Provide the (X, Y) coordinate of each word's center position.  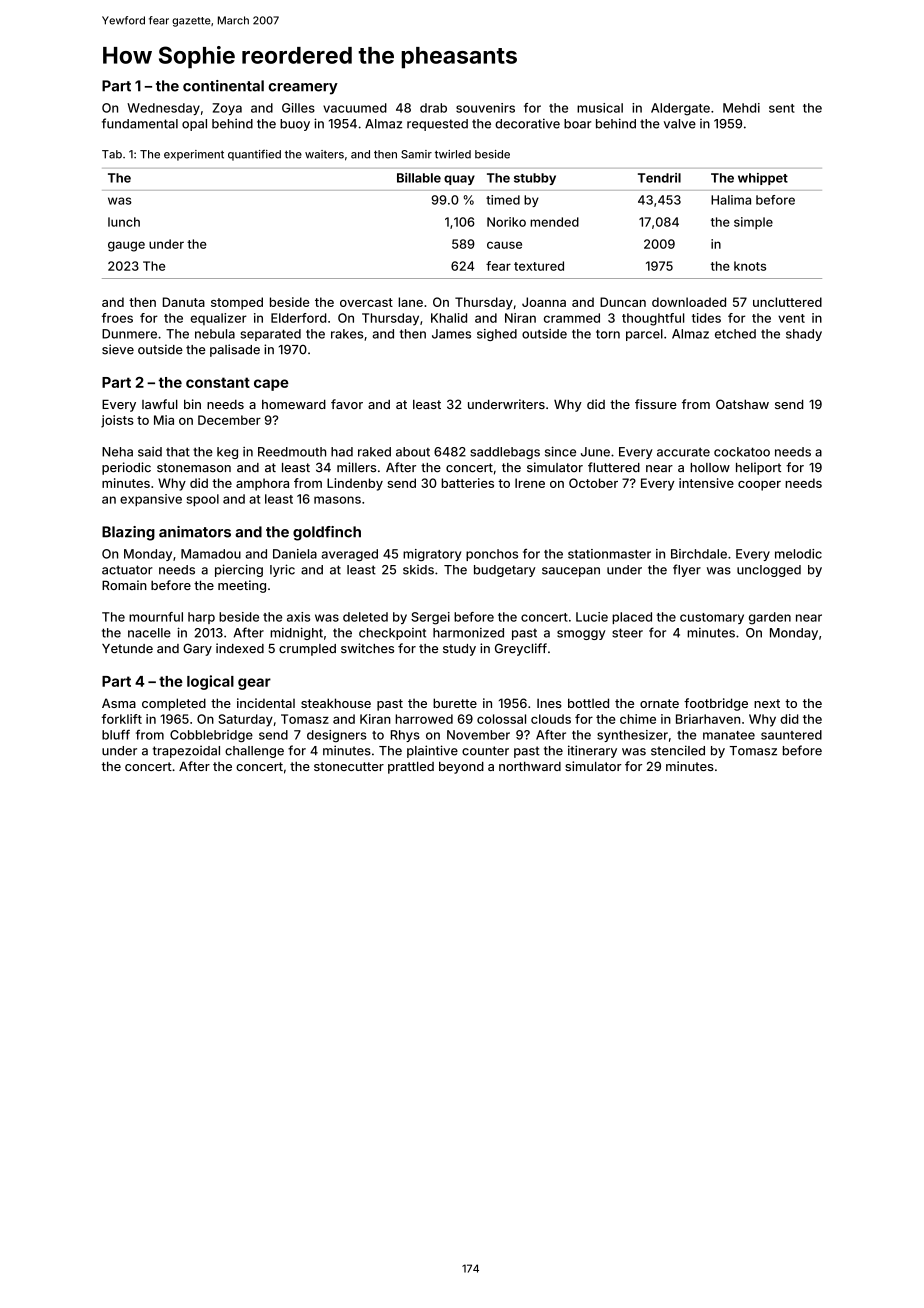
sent (782, 108)
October (593, 483)
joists (117, 421)
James (451, 334)
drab (433, 108)
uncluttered (787, 302)
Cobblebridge (211, 736)
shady (804, 335)
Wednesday (163, 109)
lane (410, 302)
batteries (467, 483)
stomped (237, 303)
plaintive (432, 751)
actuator (127, 570)
